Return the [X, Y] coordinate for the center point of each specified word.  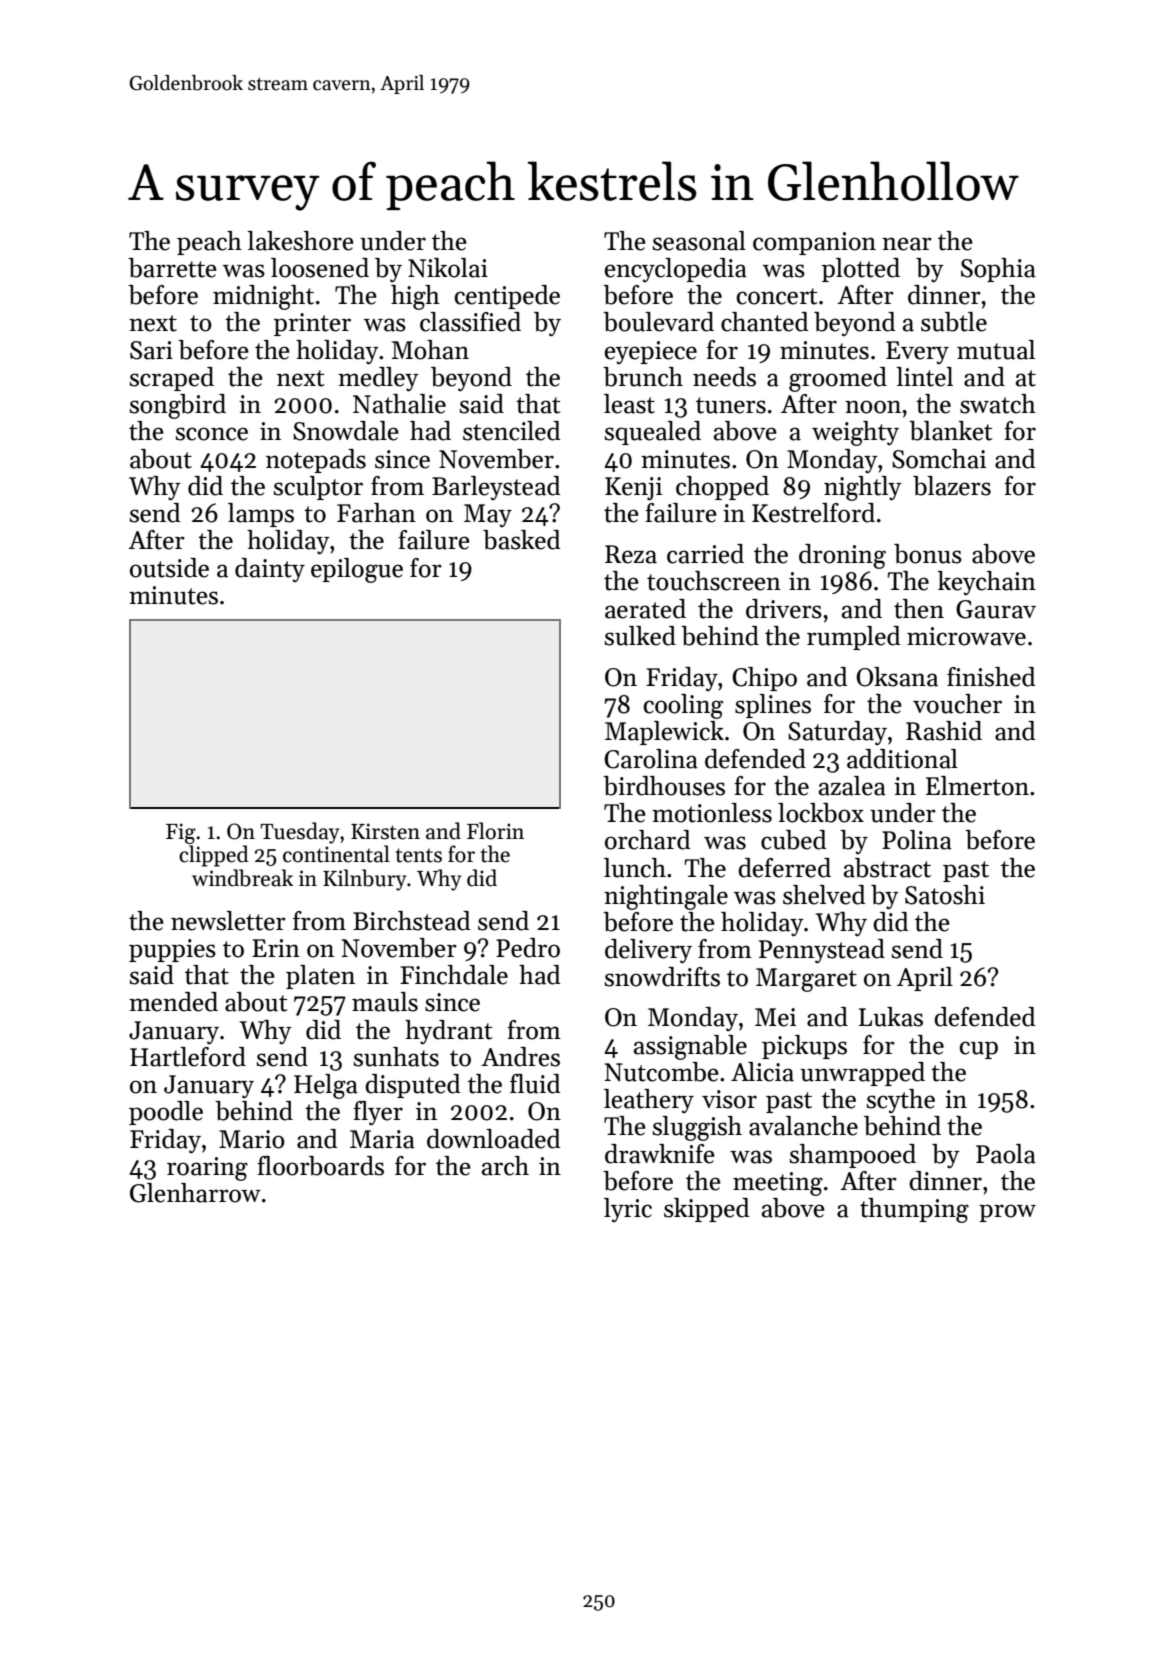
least [629, 404]
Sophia [998, 270]
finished [991, 677]
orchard [648, 840]
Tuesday [299, 833]
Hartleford [188, 1057]
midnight [263, 297]
